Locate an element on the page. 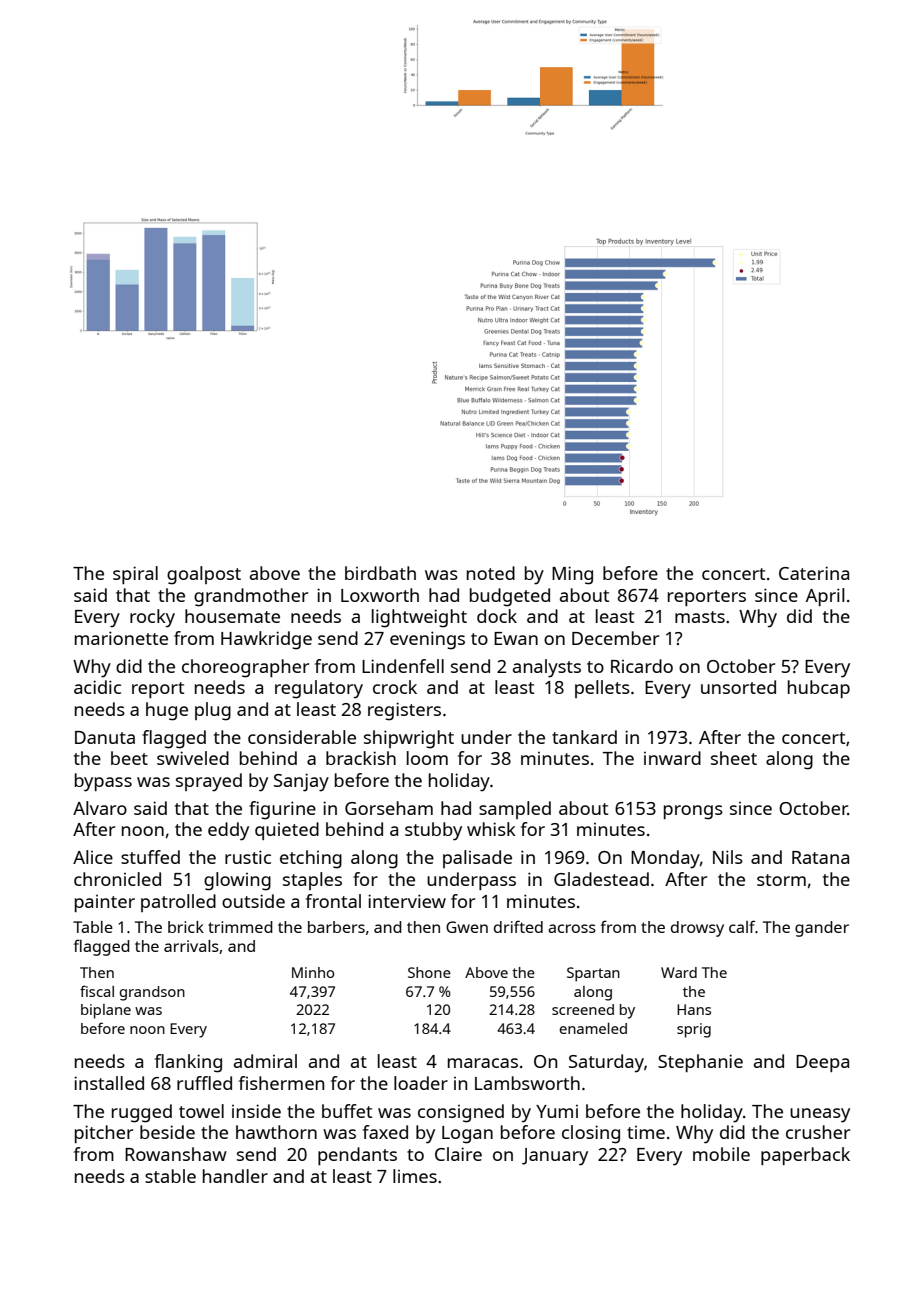  spiral is located at coordinates (135, 575).
